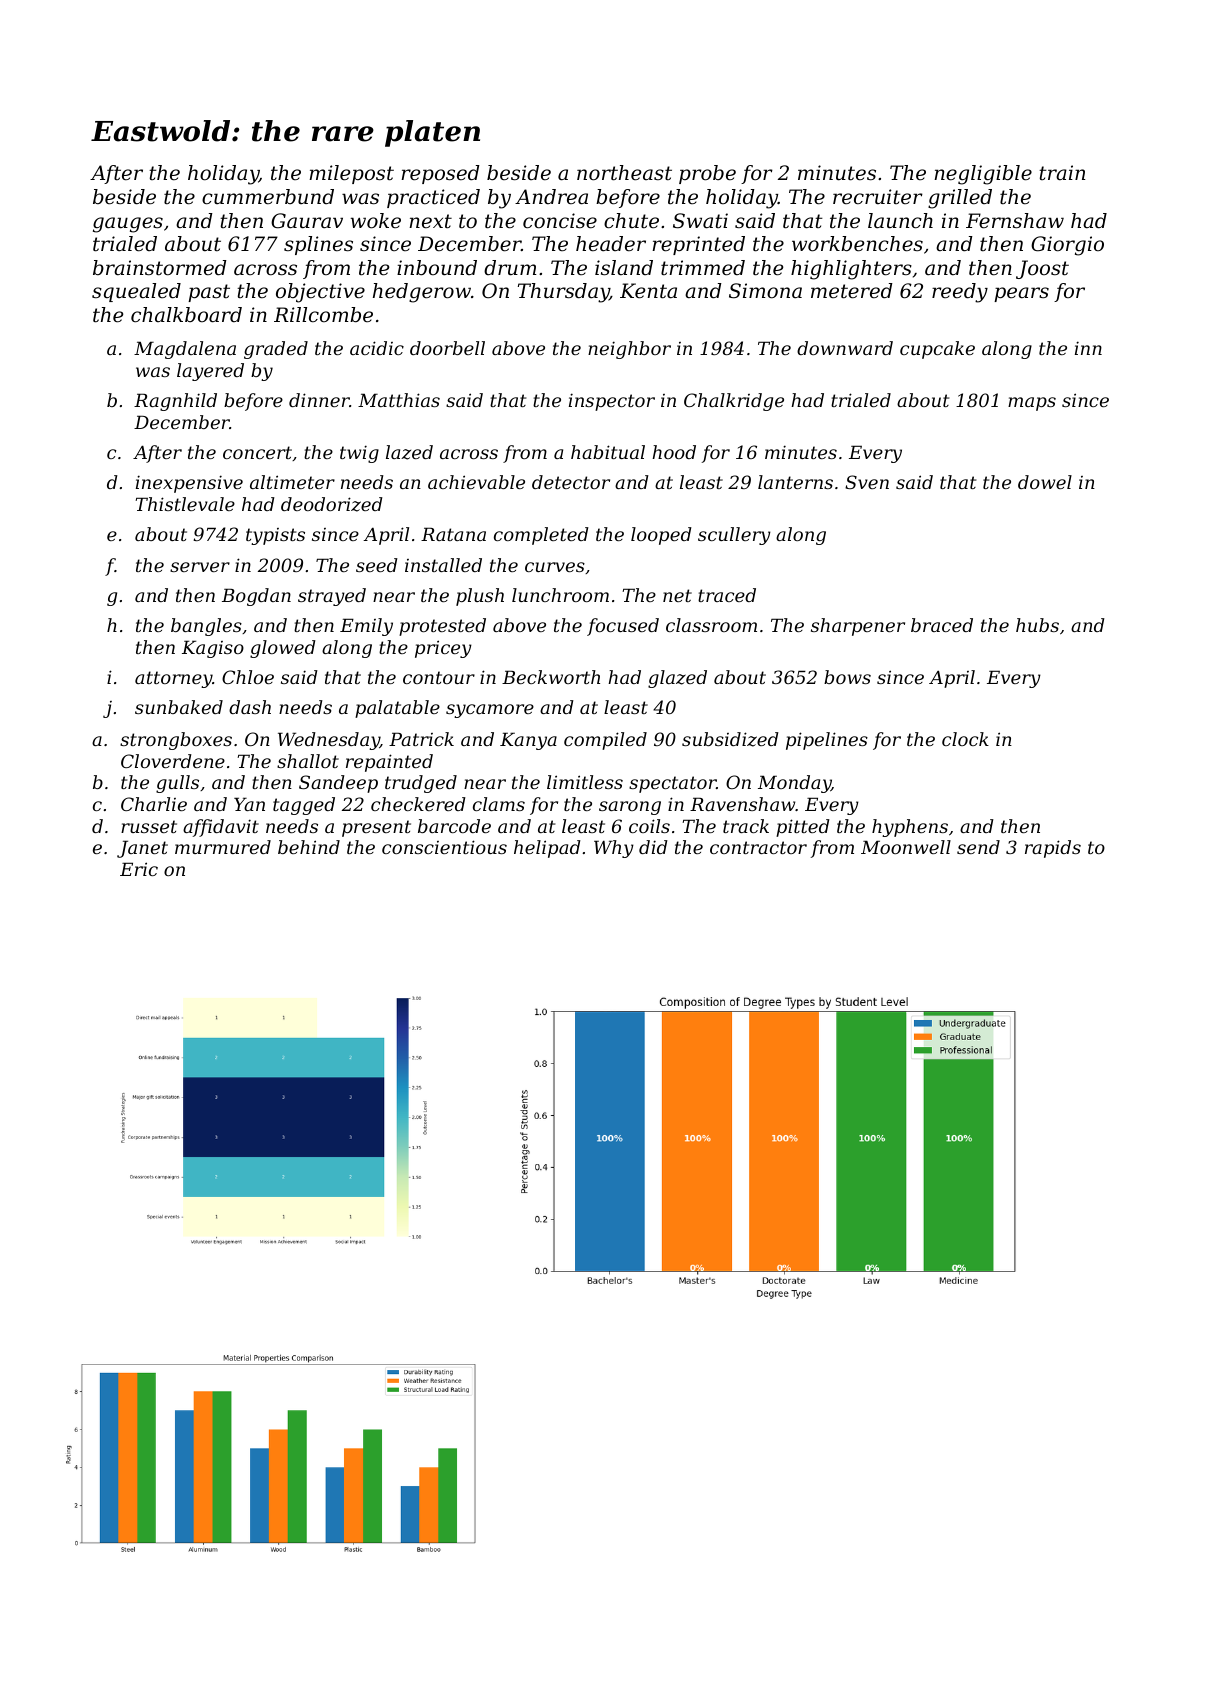 This screenshot has height=1706, width=1206. Describe the element at coordinates (547, 849) in the screenshot. I see `helipad` at that location.
